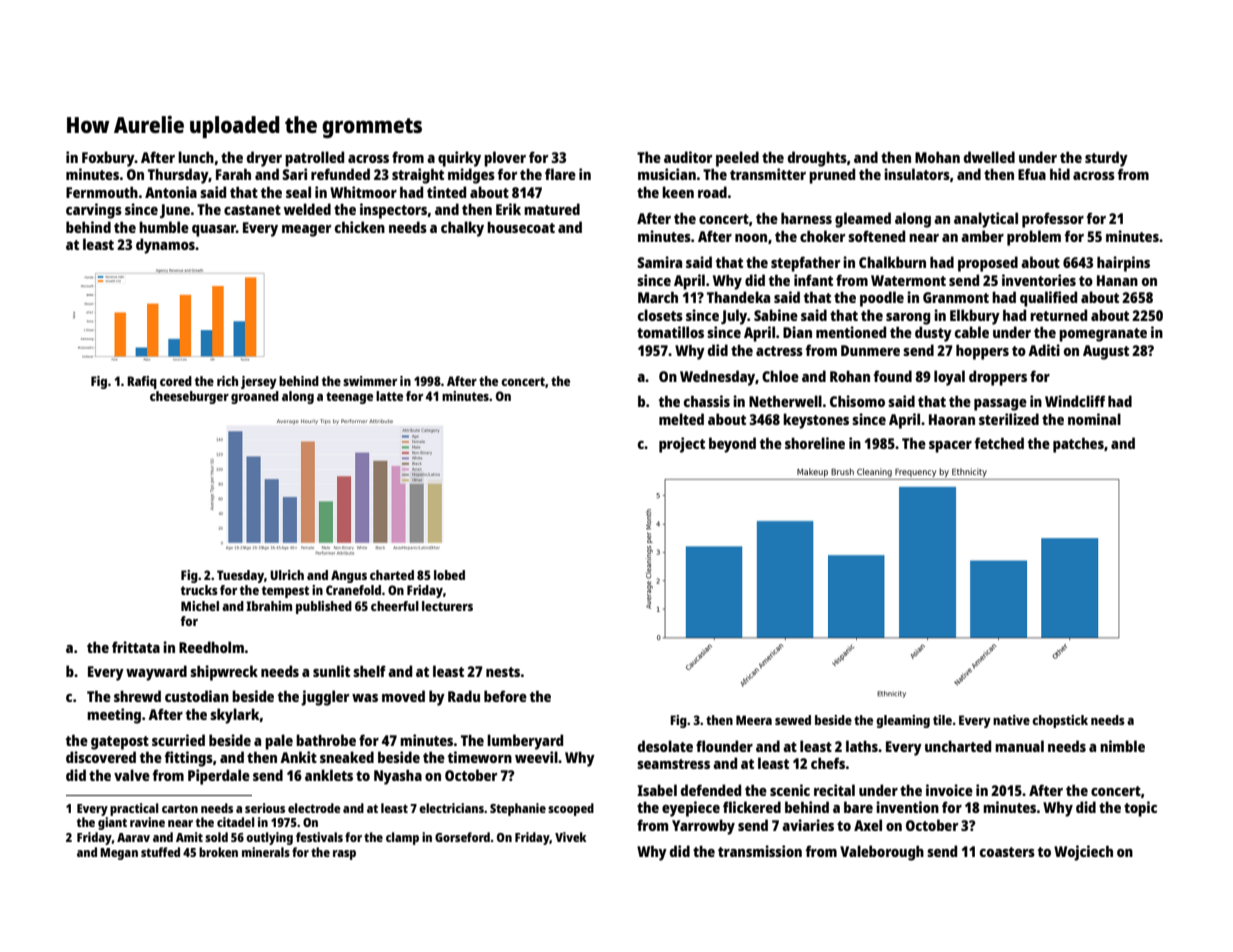 This screenshot has height=952, width=1233. What do you see at coordinates (571, 837) in the screenshot?
I see `Vivek` at bounding box center [571, 837].
